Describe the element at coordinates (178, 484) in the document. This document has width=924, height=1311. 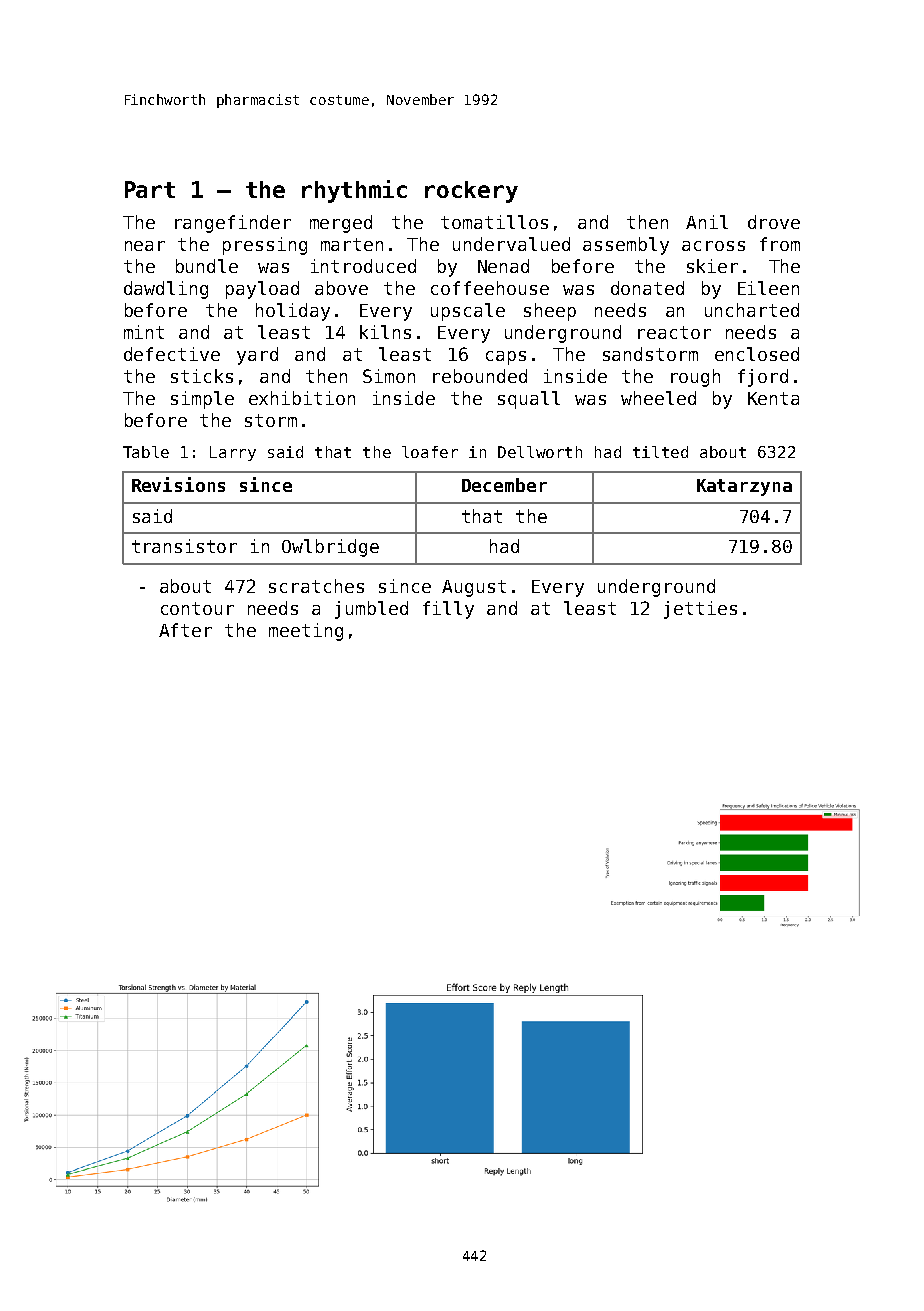
I see `Revisions` at that location.
